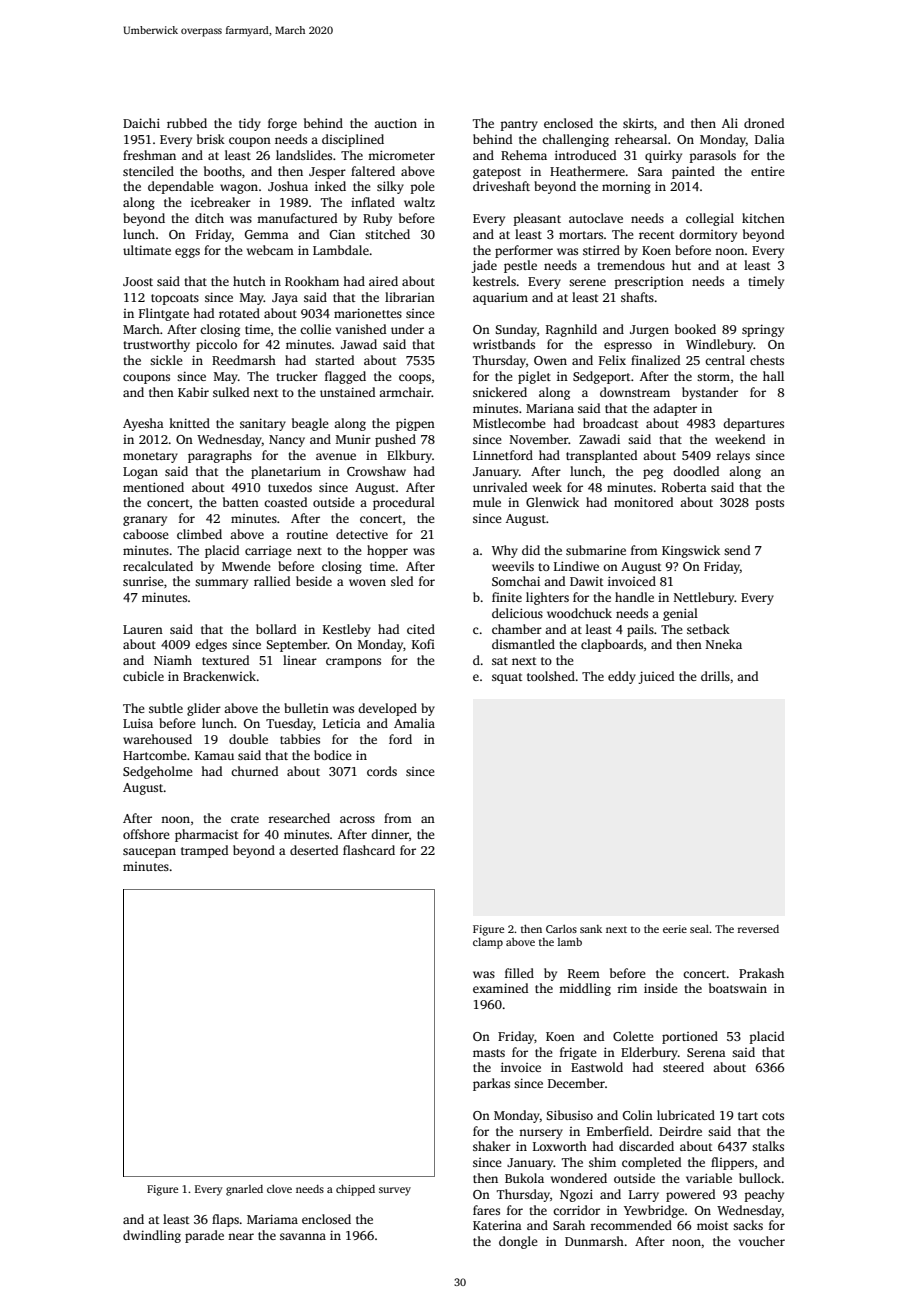 The width and height of the screenshot is (908, 1316). I want to click on savanna, so click(303, 1236).
